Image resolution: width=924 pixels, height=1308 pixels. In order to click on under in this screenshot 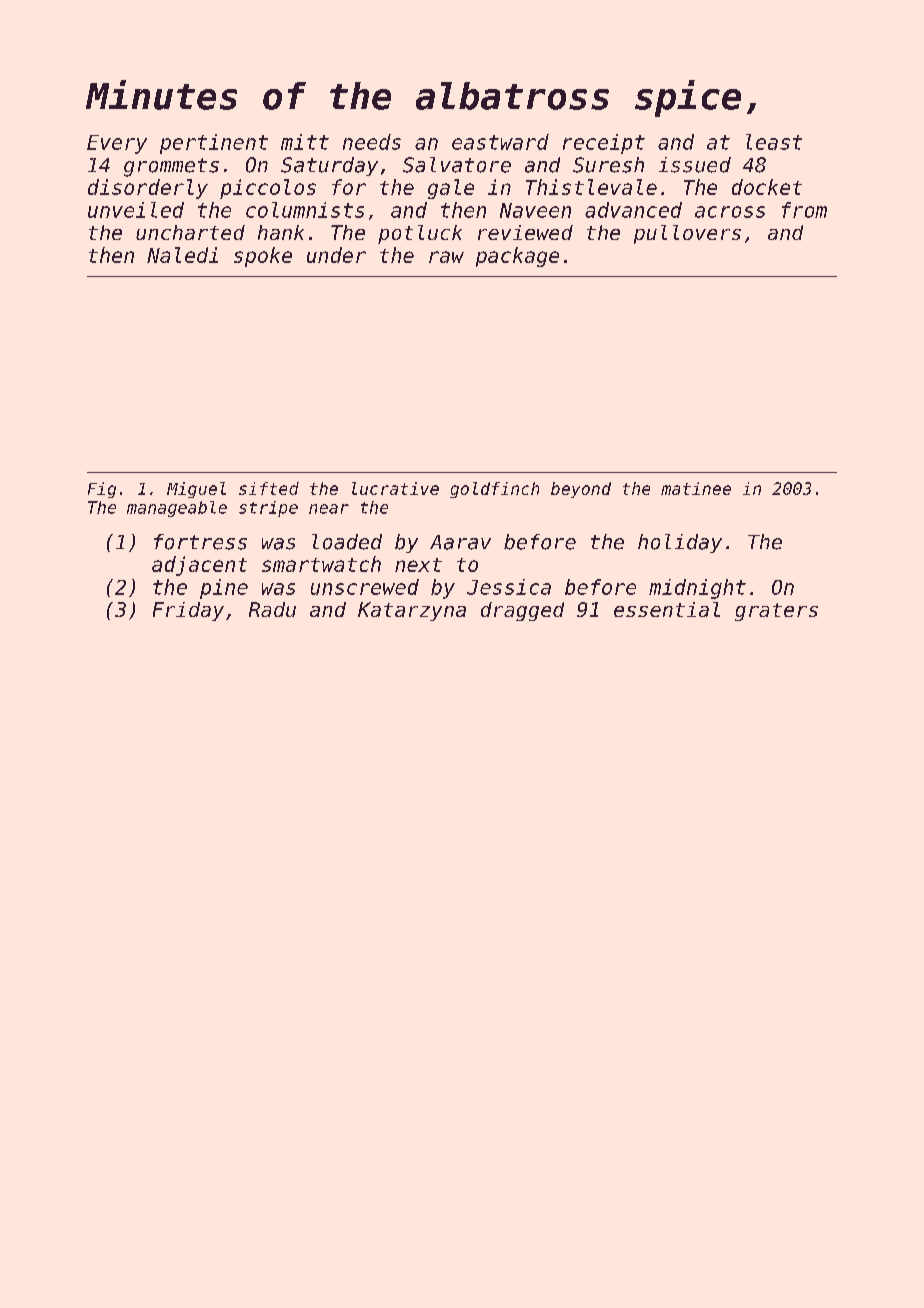, I will do `click(336, 255)`.
